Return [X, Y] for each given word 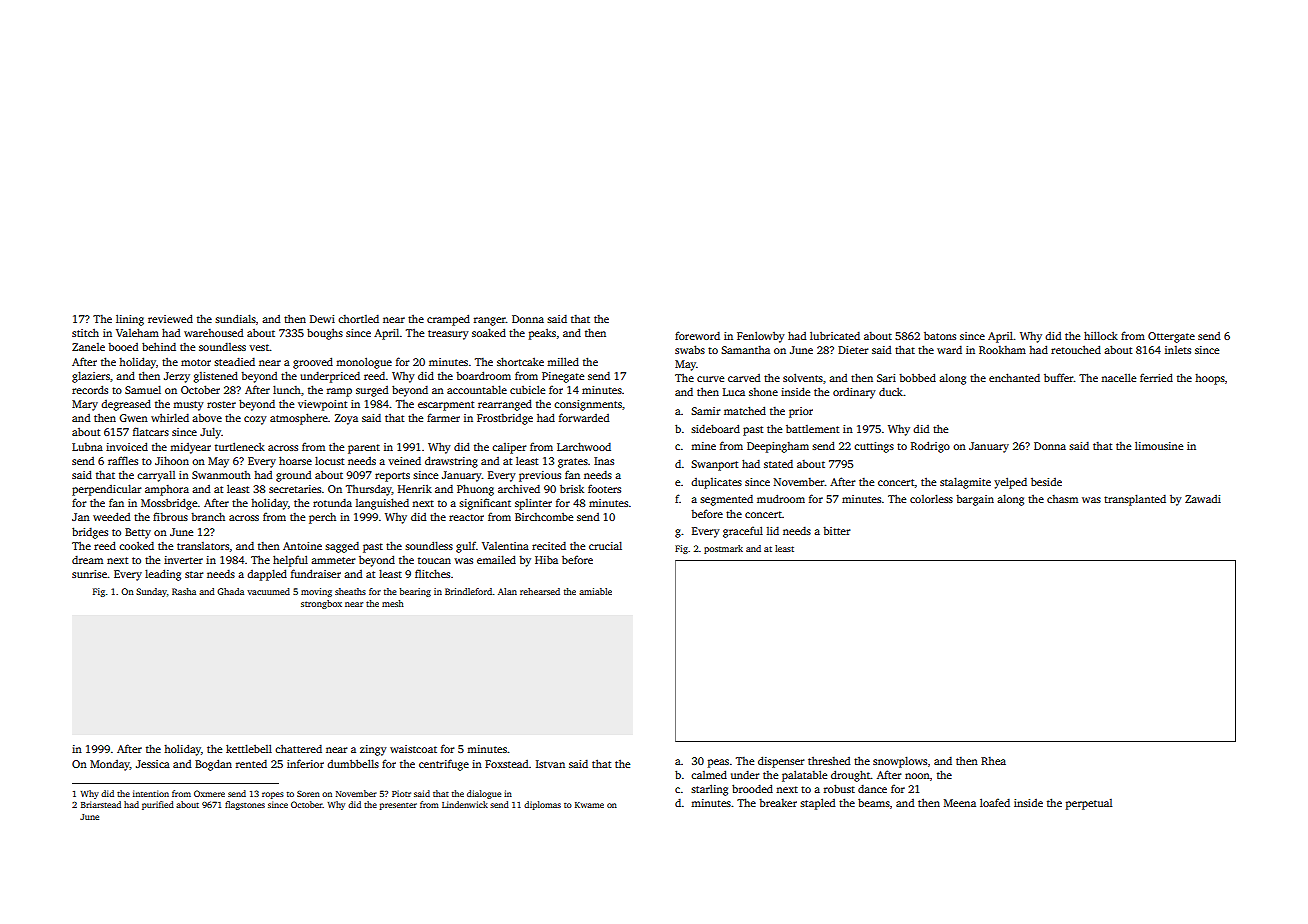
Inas [604, 461]
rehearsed [540, 591]
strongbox [321, 604]
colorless [931, 498]
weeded [111, 516]
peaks [542, 334]
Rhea [993, 761]
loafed [995, 802]
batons [940, 335]
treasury [448, 335]
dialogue [484, 794]
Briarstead [101, 804]
